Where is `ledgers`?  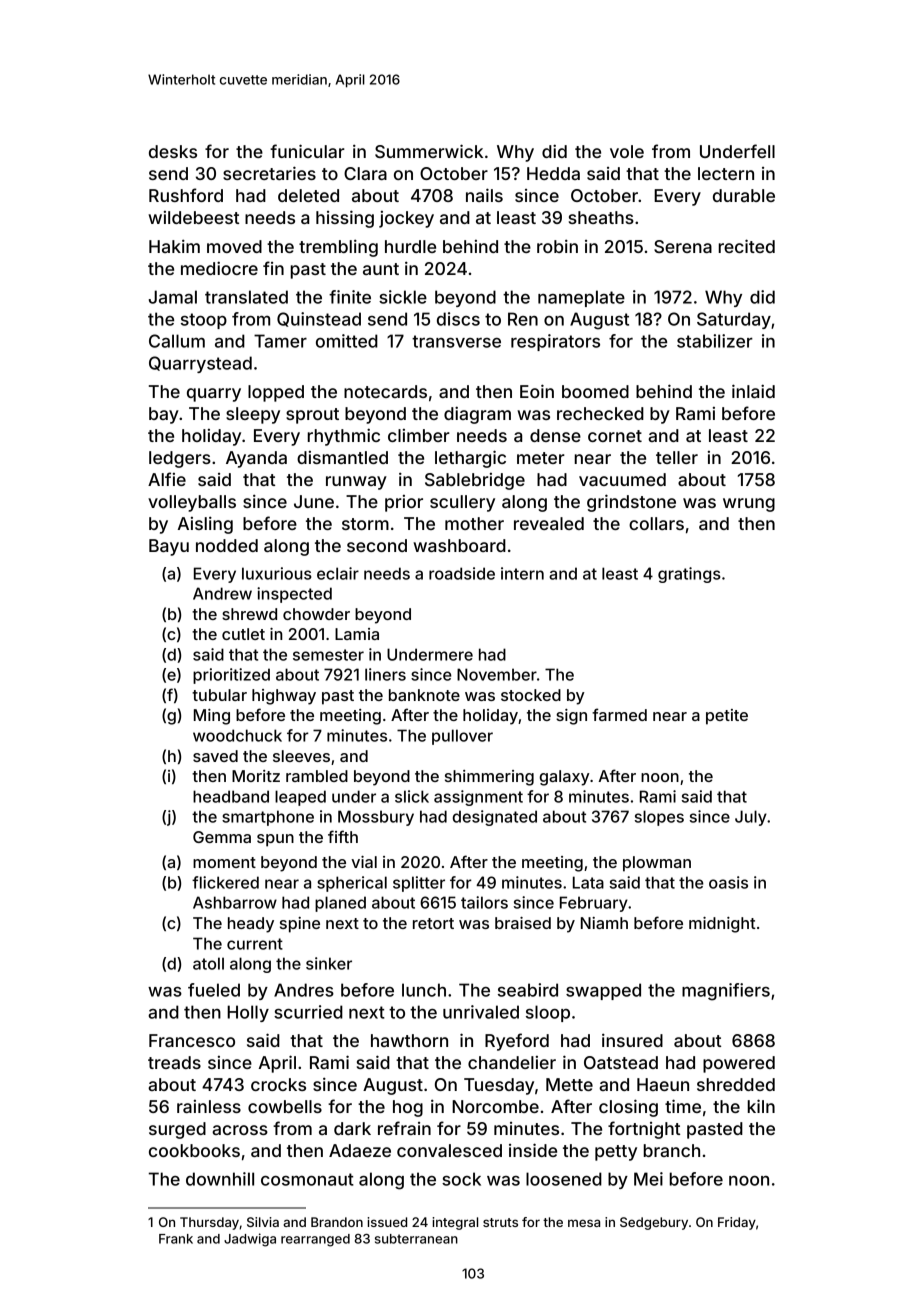
ledgers is located at coordinates (180, 459).
